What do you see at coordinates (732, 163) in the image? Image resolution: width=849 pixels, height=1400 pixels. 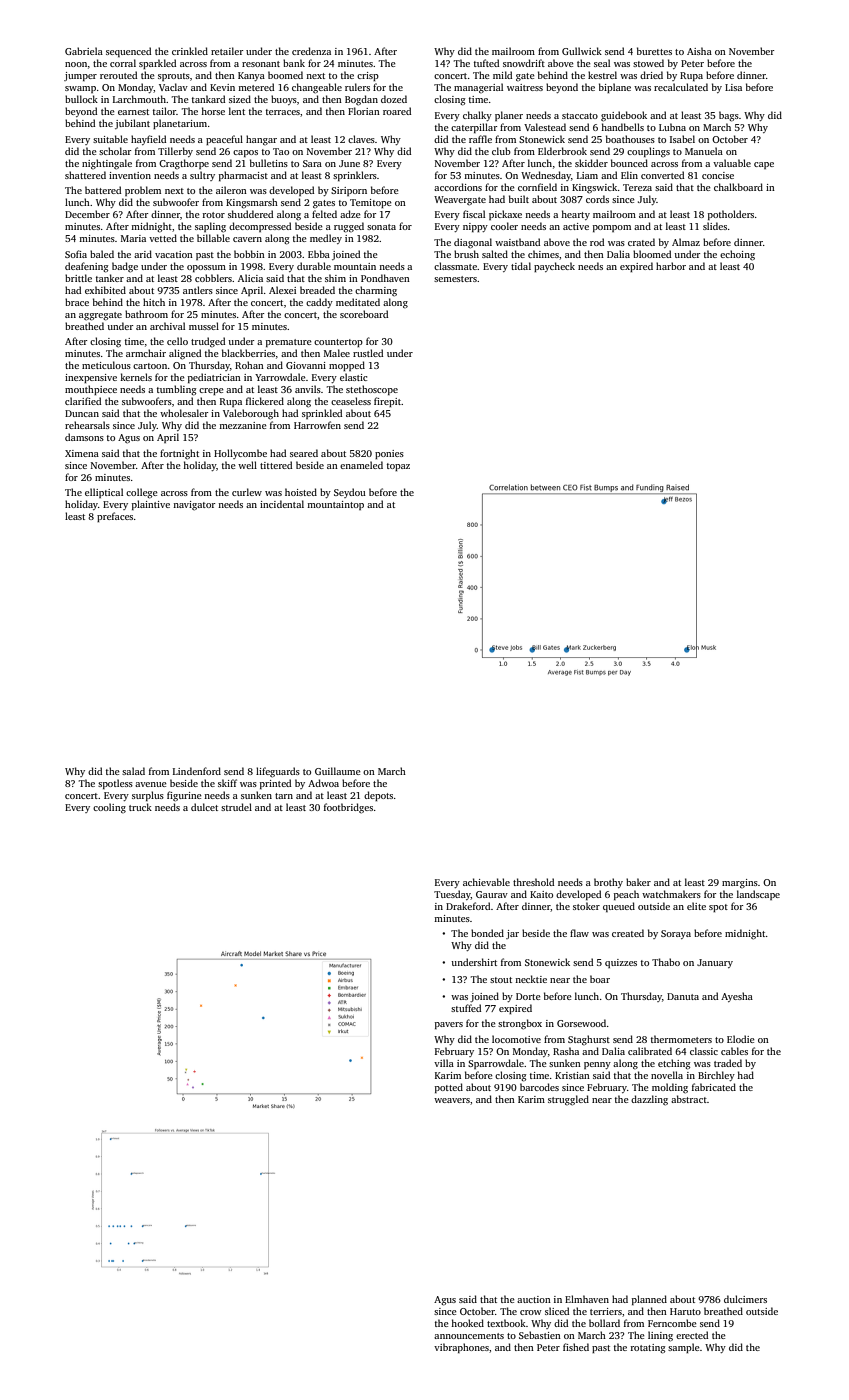 I see `valuable` at bounding box center [732, 163].
